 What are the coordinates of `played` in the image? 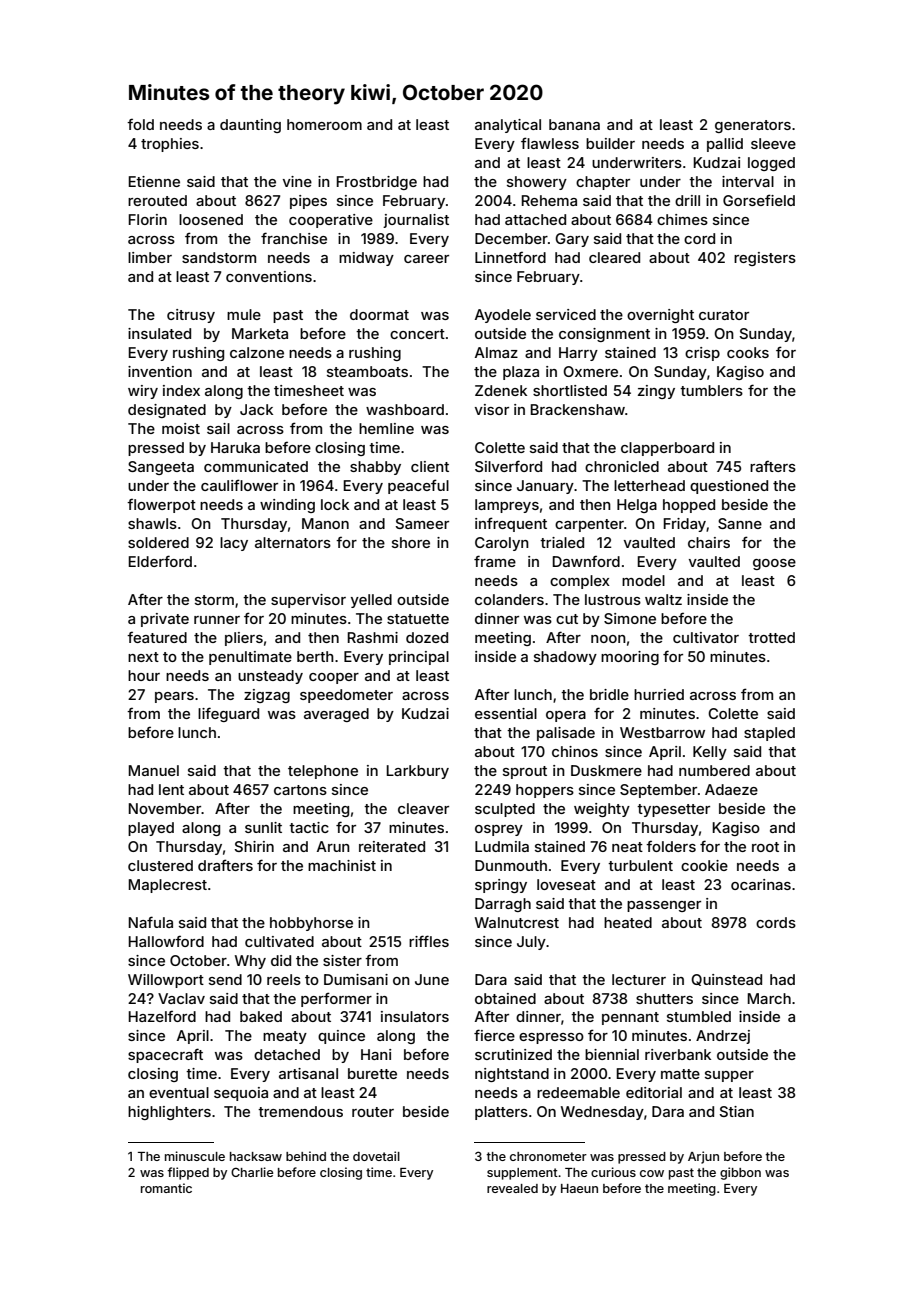 It's located at (151, 829).
